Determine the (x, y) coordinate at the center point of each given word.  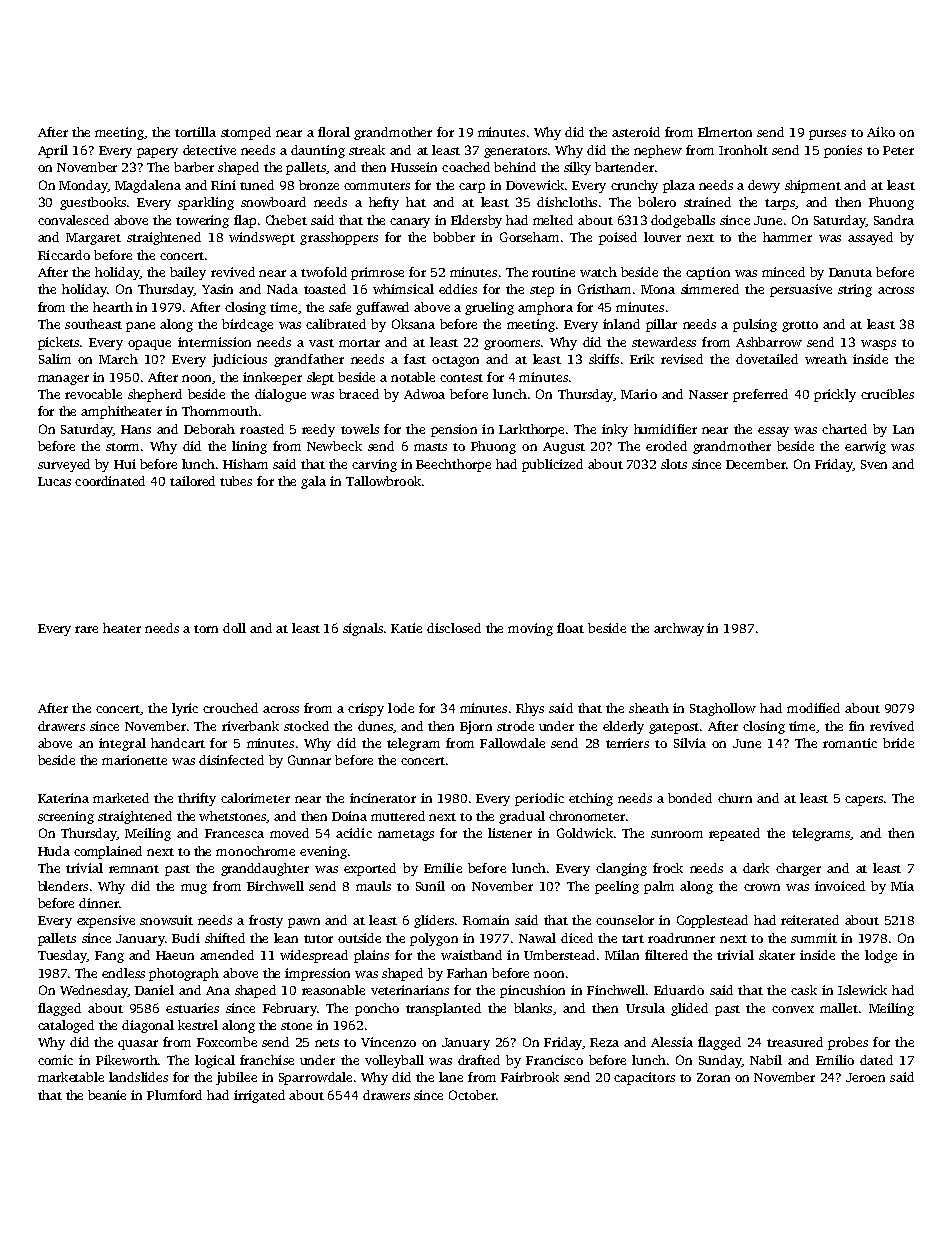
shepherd (155, 395)
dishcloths (567, 202)
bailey (188, 273)
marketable (71, 1077)
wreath (826, 359)
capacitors (644, 1078)
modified (813, 708)
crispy (366, 709)
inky (615, 430)
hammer (787, 237)
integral (122, 744)
